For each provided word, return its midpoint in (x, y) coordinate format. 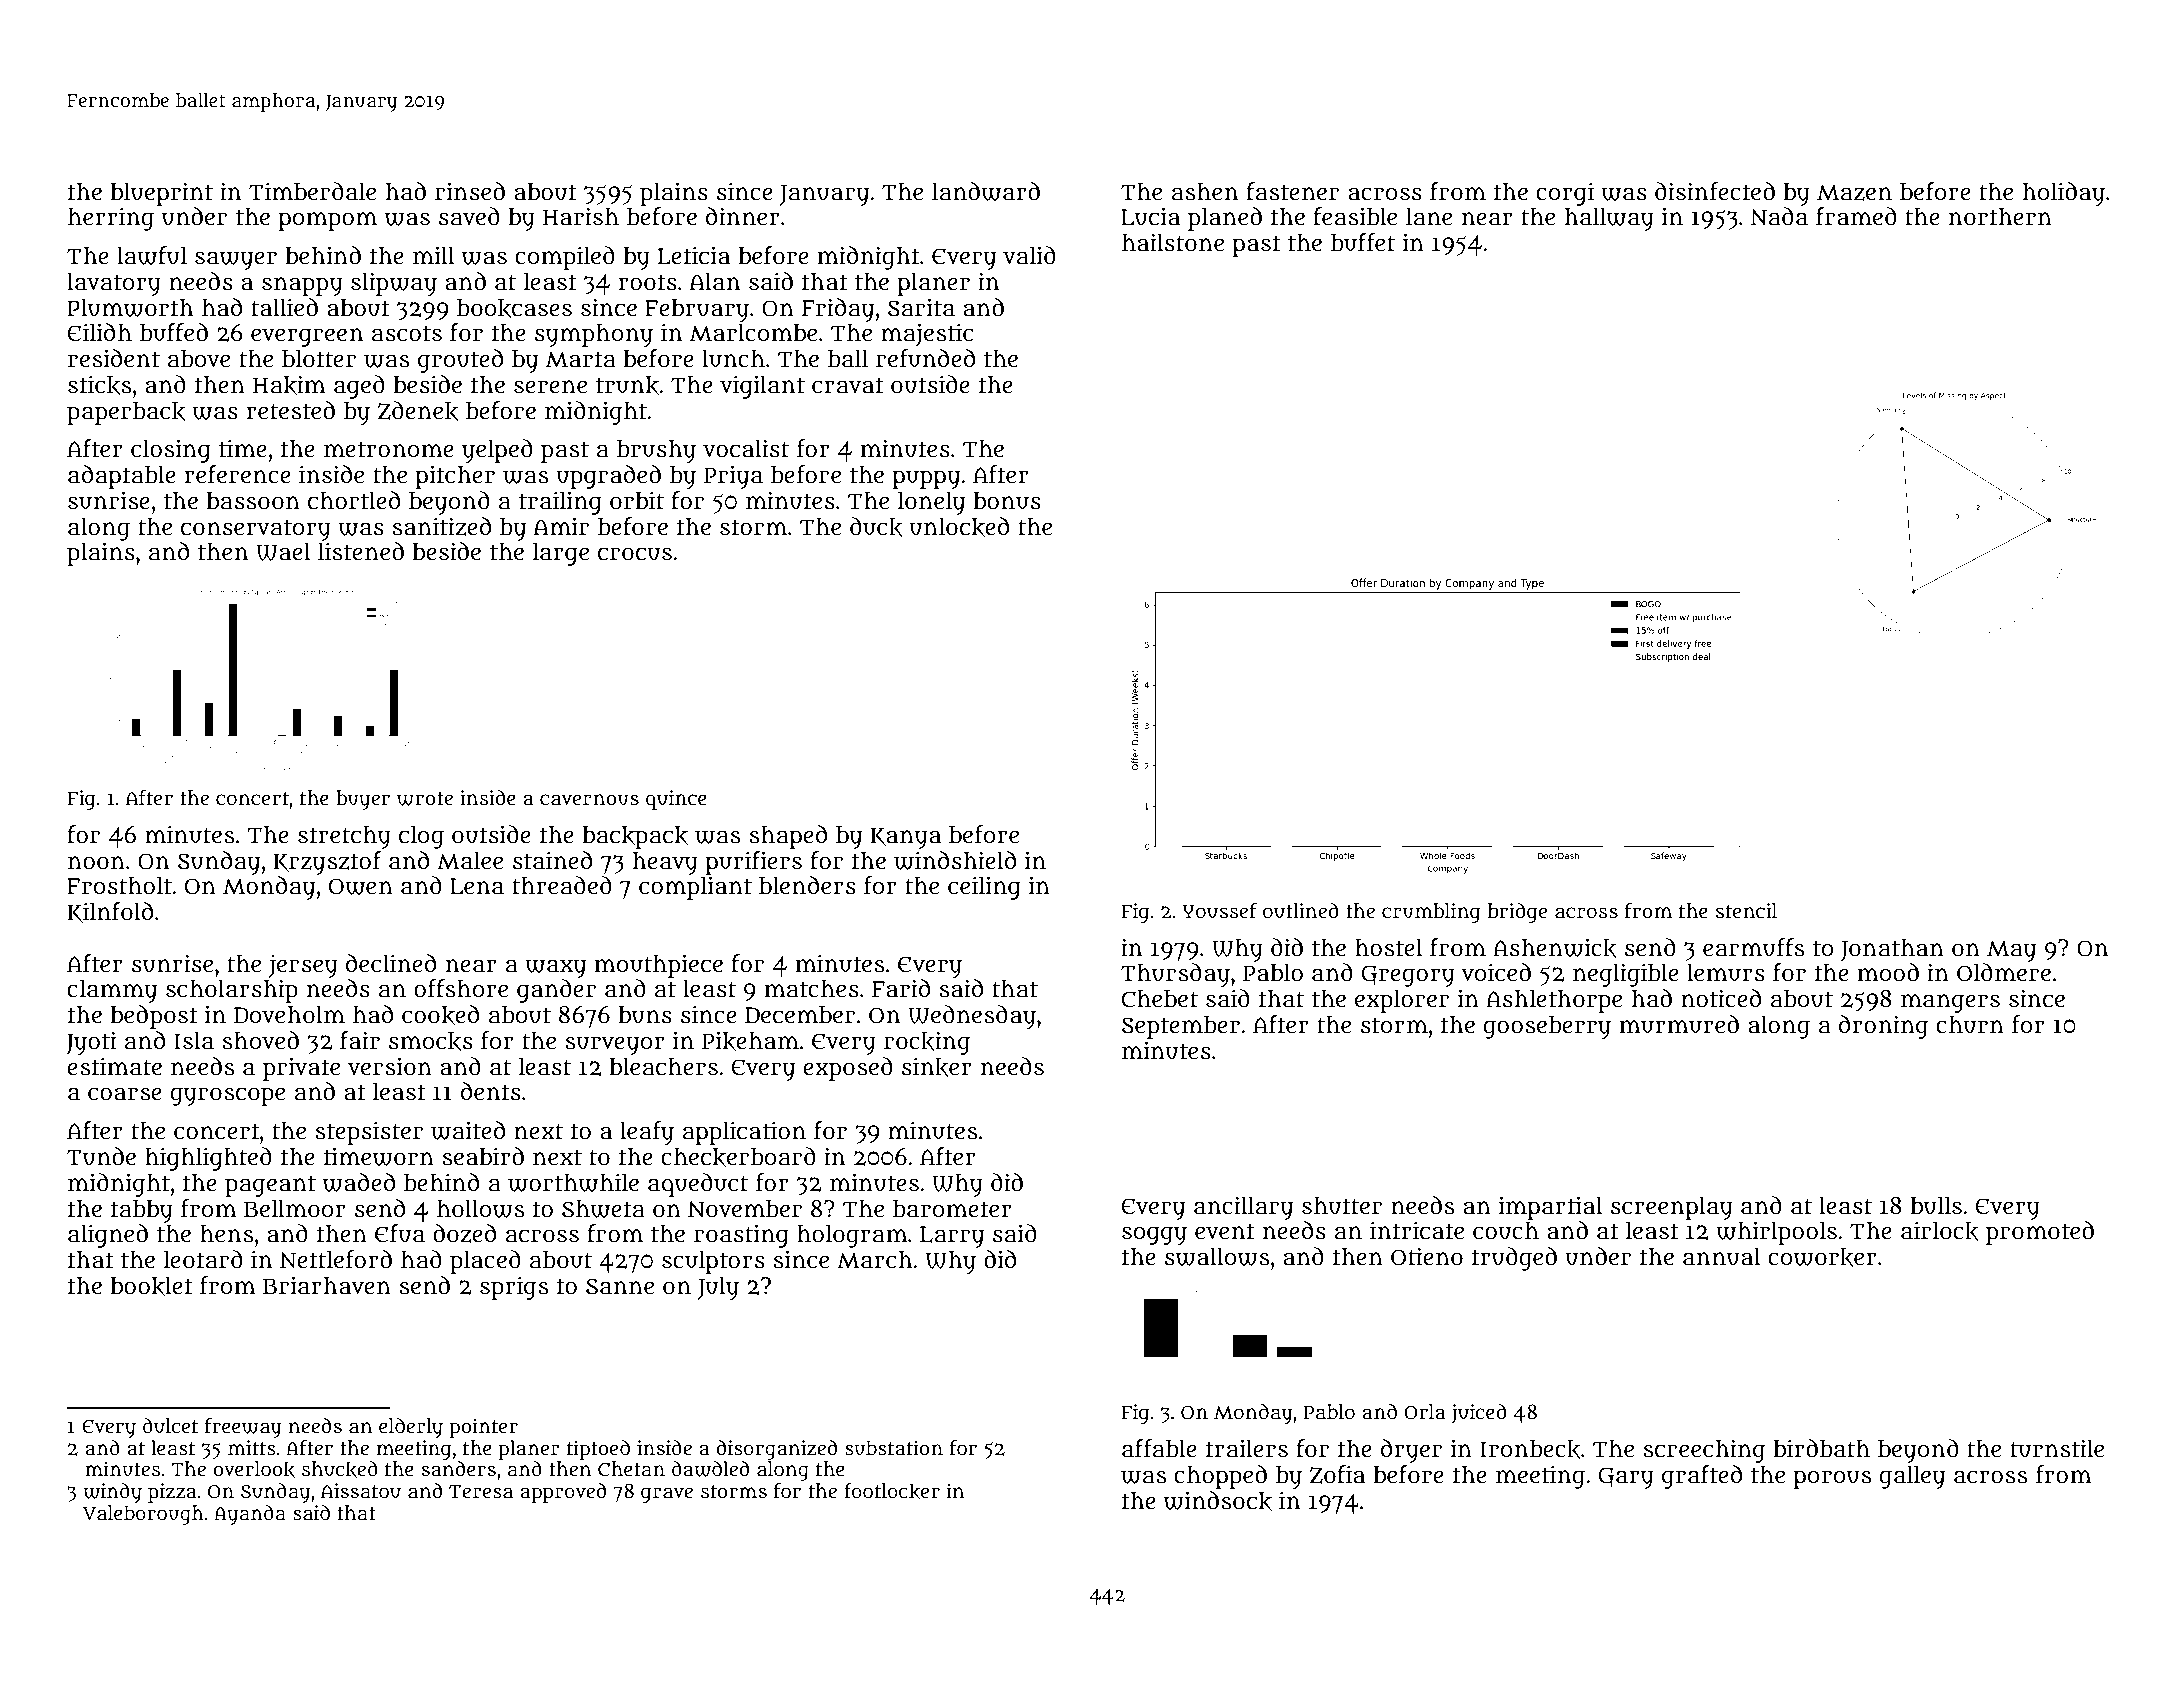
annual (1722, 1256)
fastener (1292, 191)
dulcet (170, 1426)
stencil (1746, 911)
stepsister (369, 1133)
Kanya (905, 838)
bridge (1517, 913)
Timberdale (312, 191)
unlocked (959, 527)
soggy (1154, 1235)
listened (361, 551)
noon (96, 863)
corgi (1565, 194)
